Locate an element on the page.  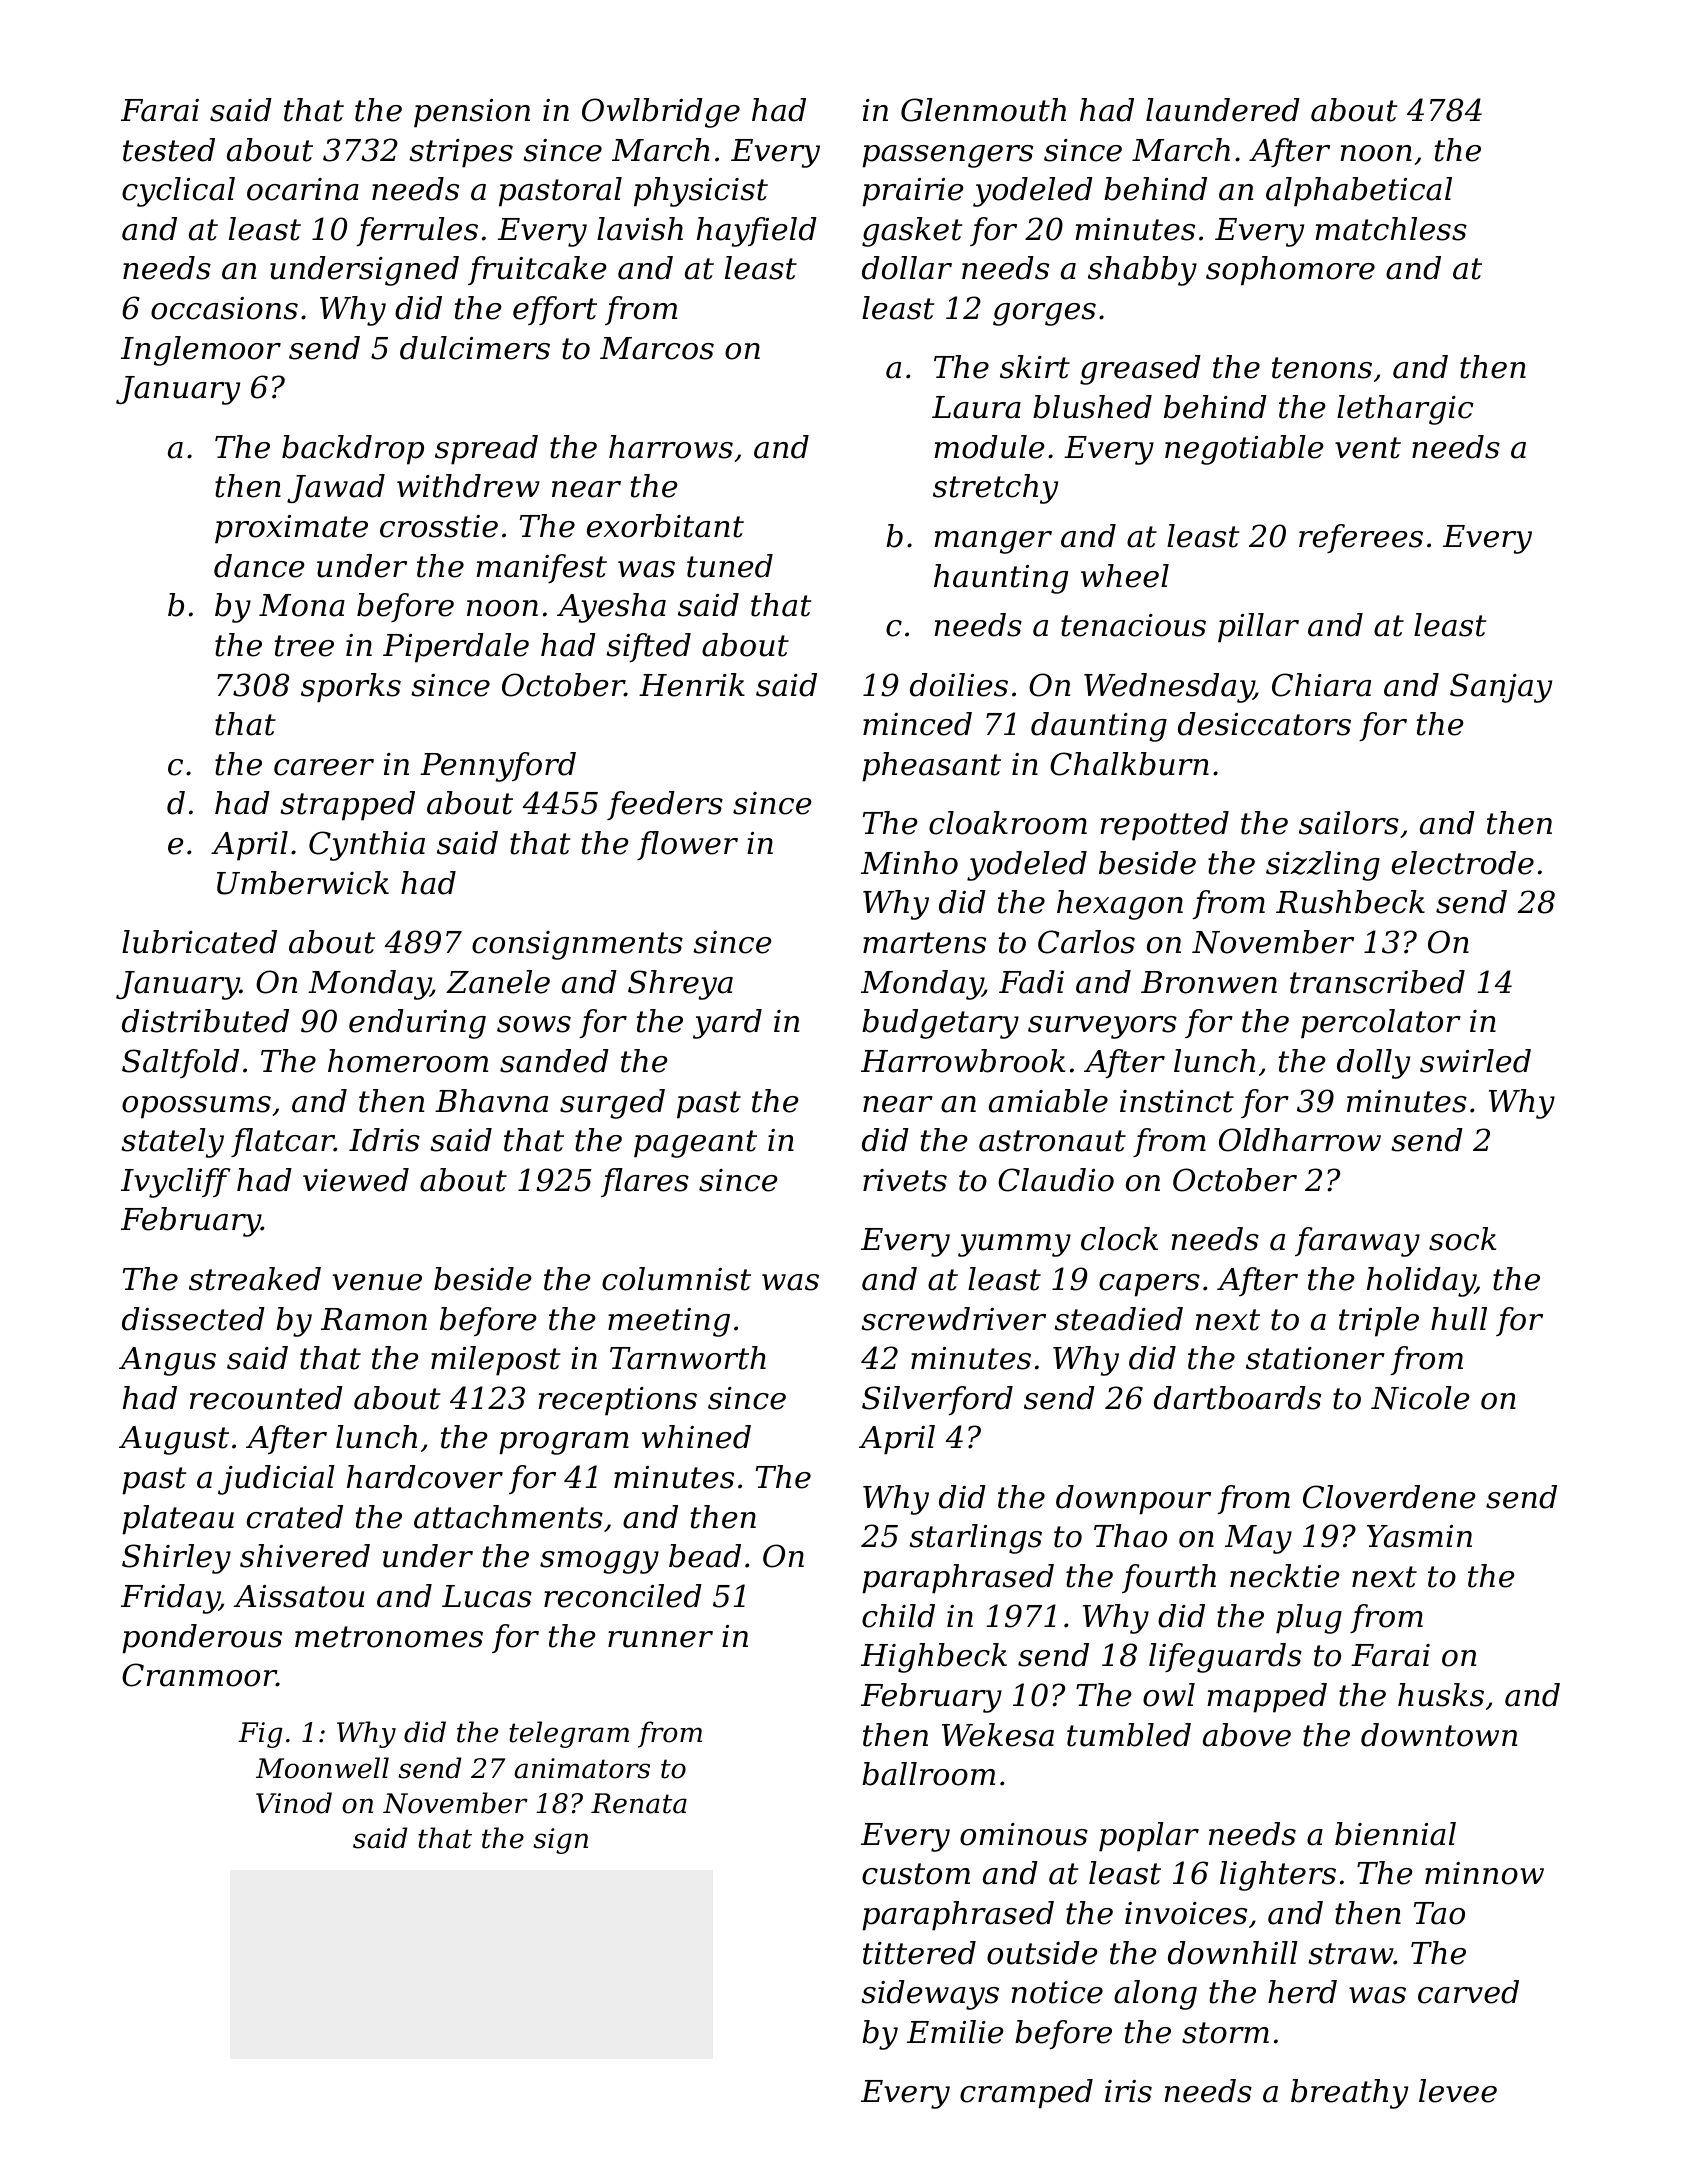
Glenmouth is located at coordinates (983, 110).
